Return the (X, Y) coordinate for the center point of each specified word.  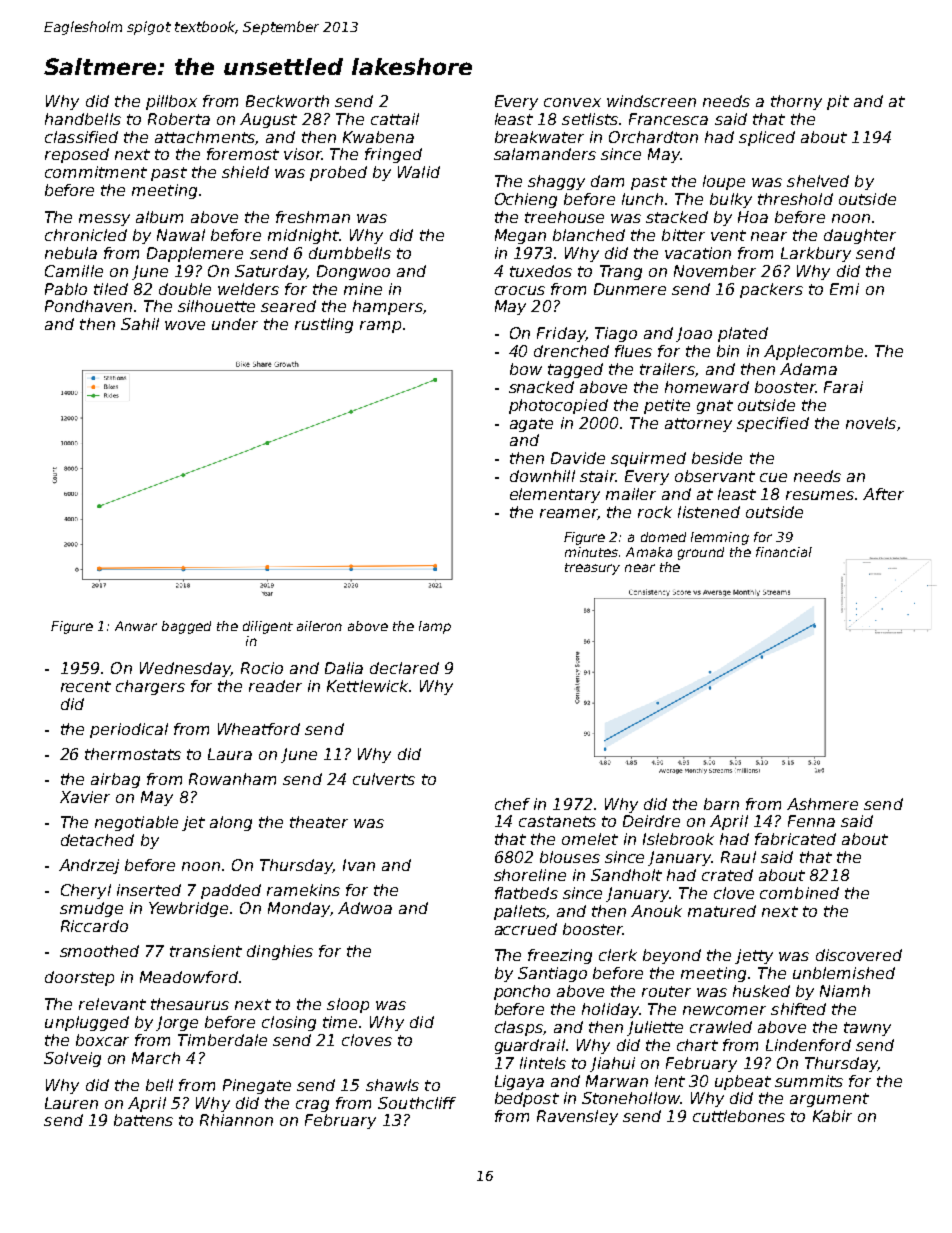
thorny (796, 102)
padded (231, 891)
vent (728, 235)
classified (81, 137)
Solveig (72, 1059)
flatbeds (526, 893)
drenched (571, 351)
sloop (348, 1005)
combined (799, 893)
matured (722, 911)
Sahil (140, 324)
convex (572, 102)
